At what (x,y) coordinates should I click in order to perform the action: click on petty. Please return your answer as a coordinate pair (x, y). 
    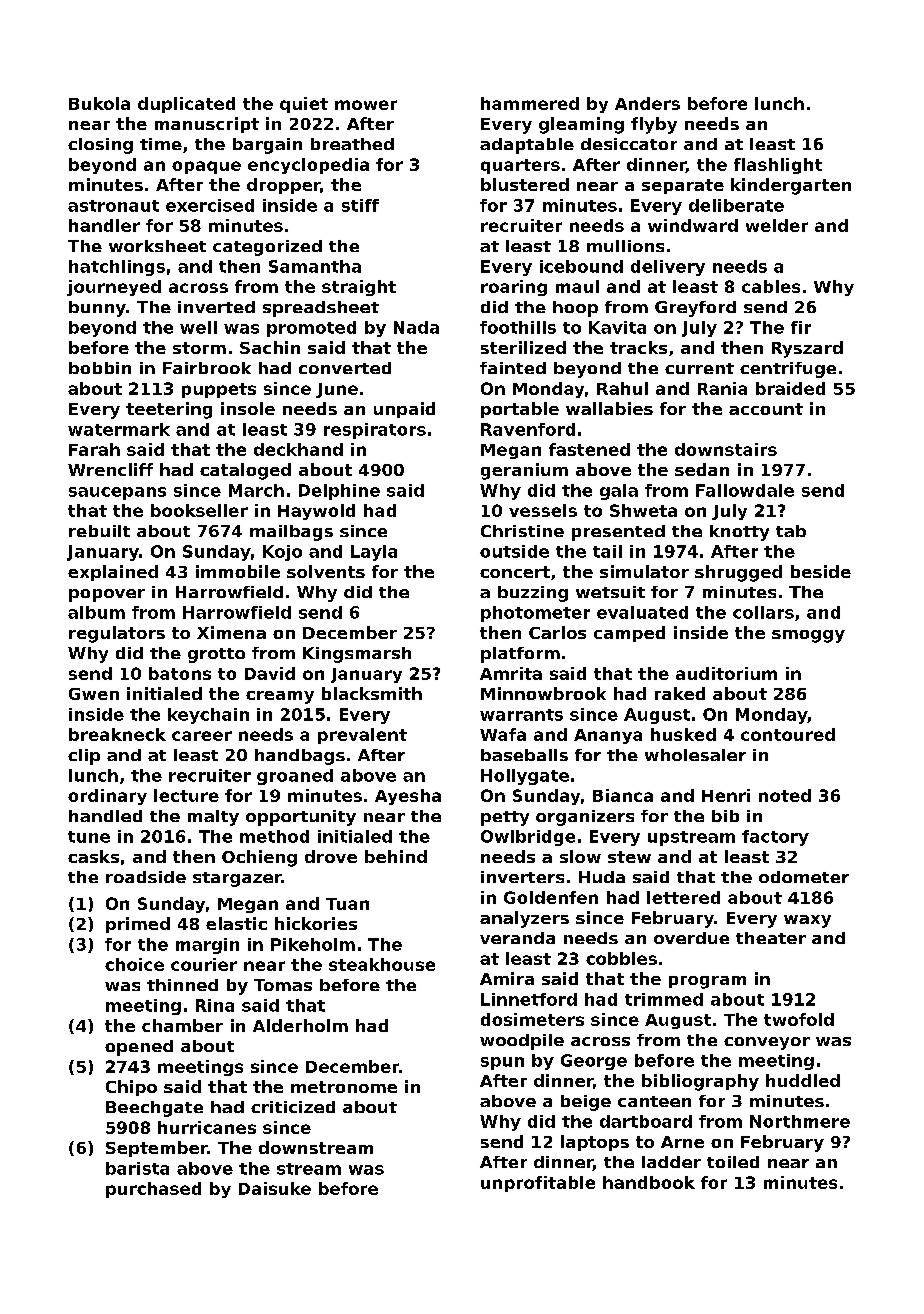
    Looking at the image, I should click on (505, 818).
